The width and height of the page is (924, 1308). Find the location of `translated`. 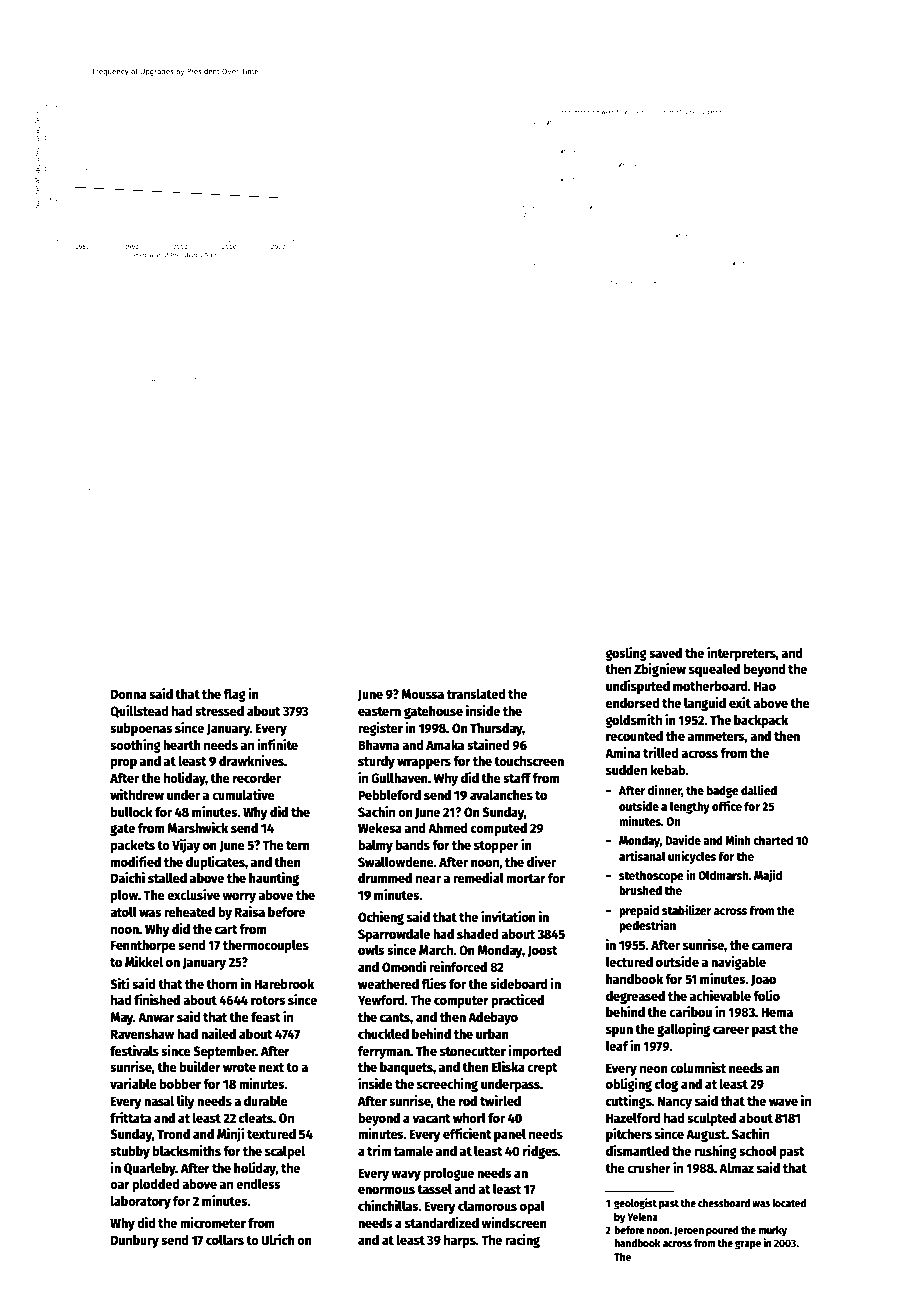

translated is located at coordinates (476, 693).
